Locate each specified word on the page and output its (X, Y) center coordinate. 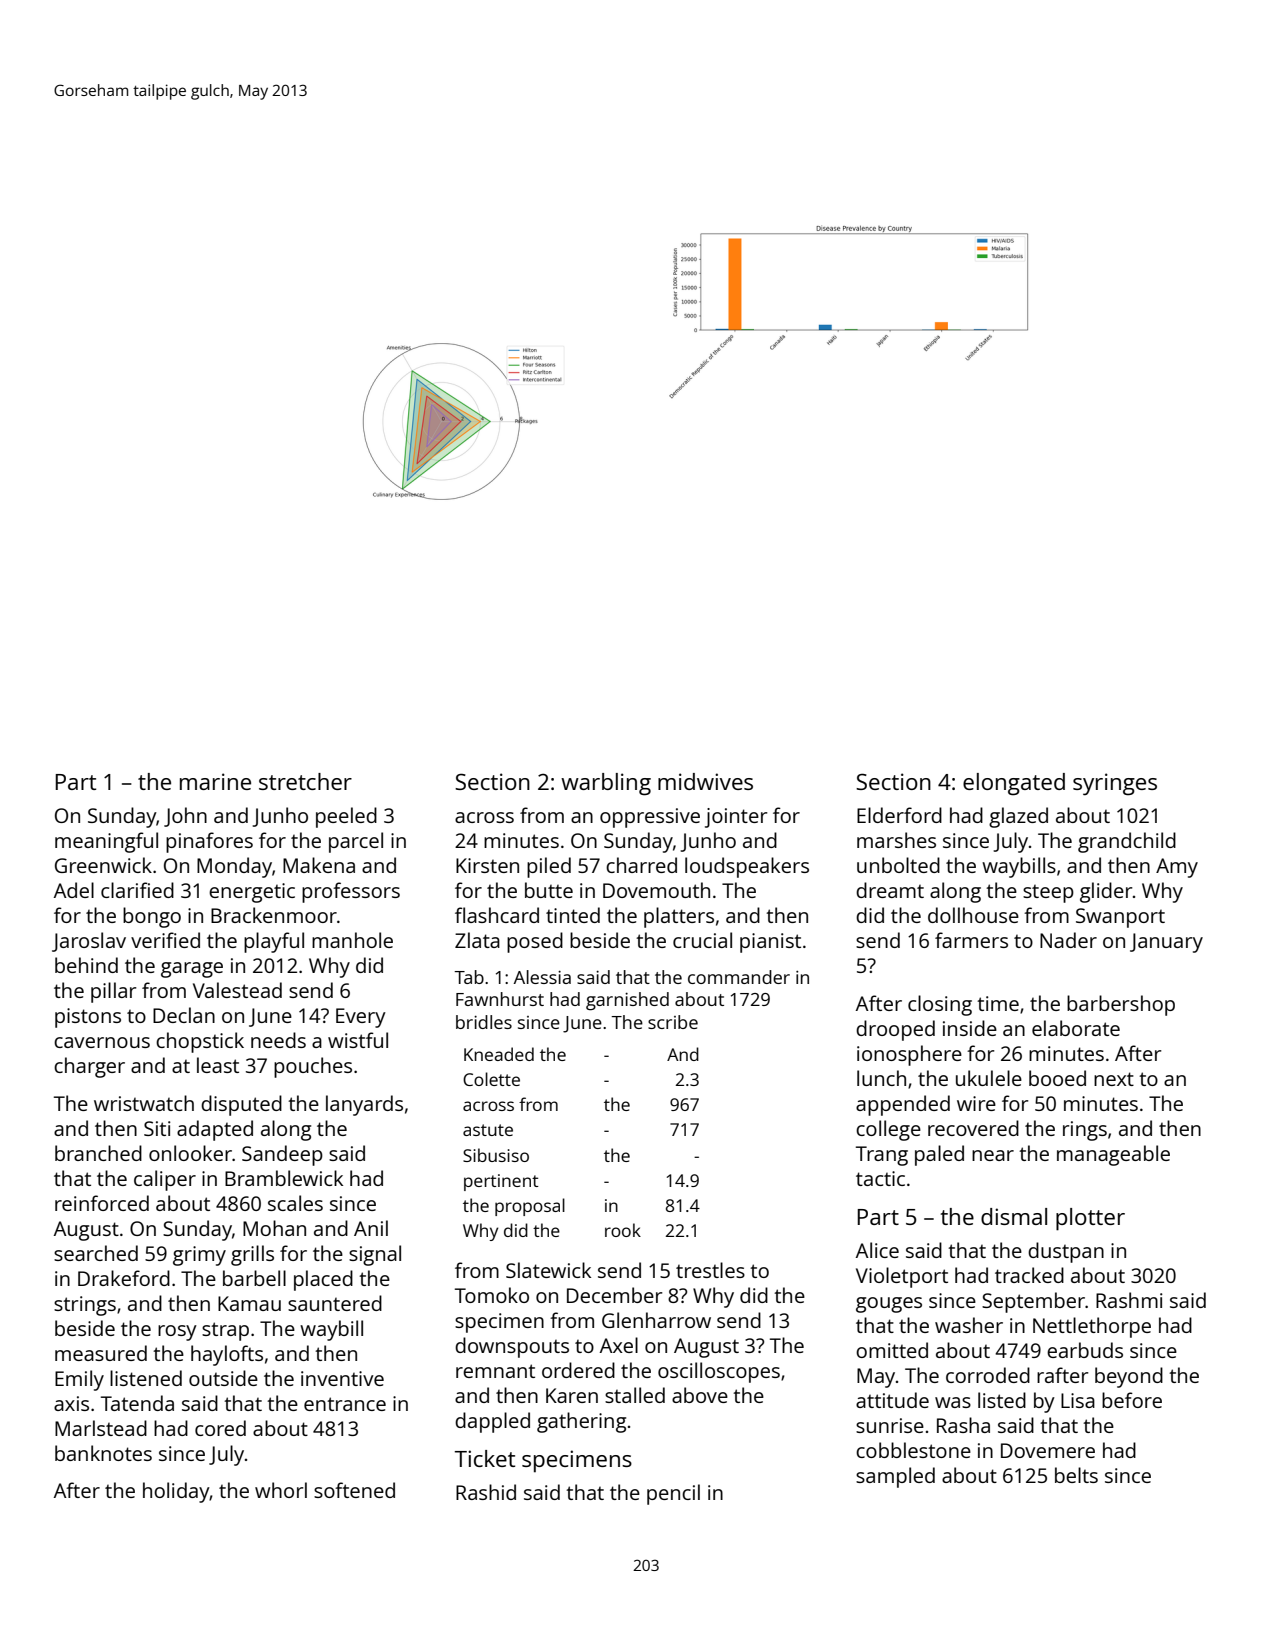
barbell (254, 1278)
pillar (113, 992)
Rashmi (1129, 1300)
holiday (176, 1492)
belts (1076, 1475)
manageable (1113, 1155)
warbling (606, 784)
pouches (313, 1067)
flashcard (497, 915)
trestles (710, 1270)
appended (903, 1105)
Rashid (486, 1492)
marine (215, 781)
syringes (1115, 784)
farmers (971, 940)
